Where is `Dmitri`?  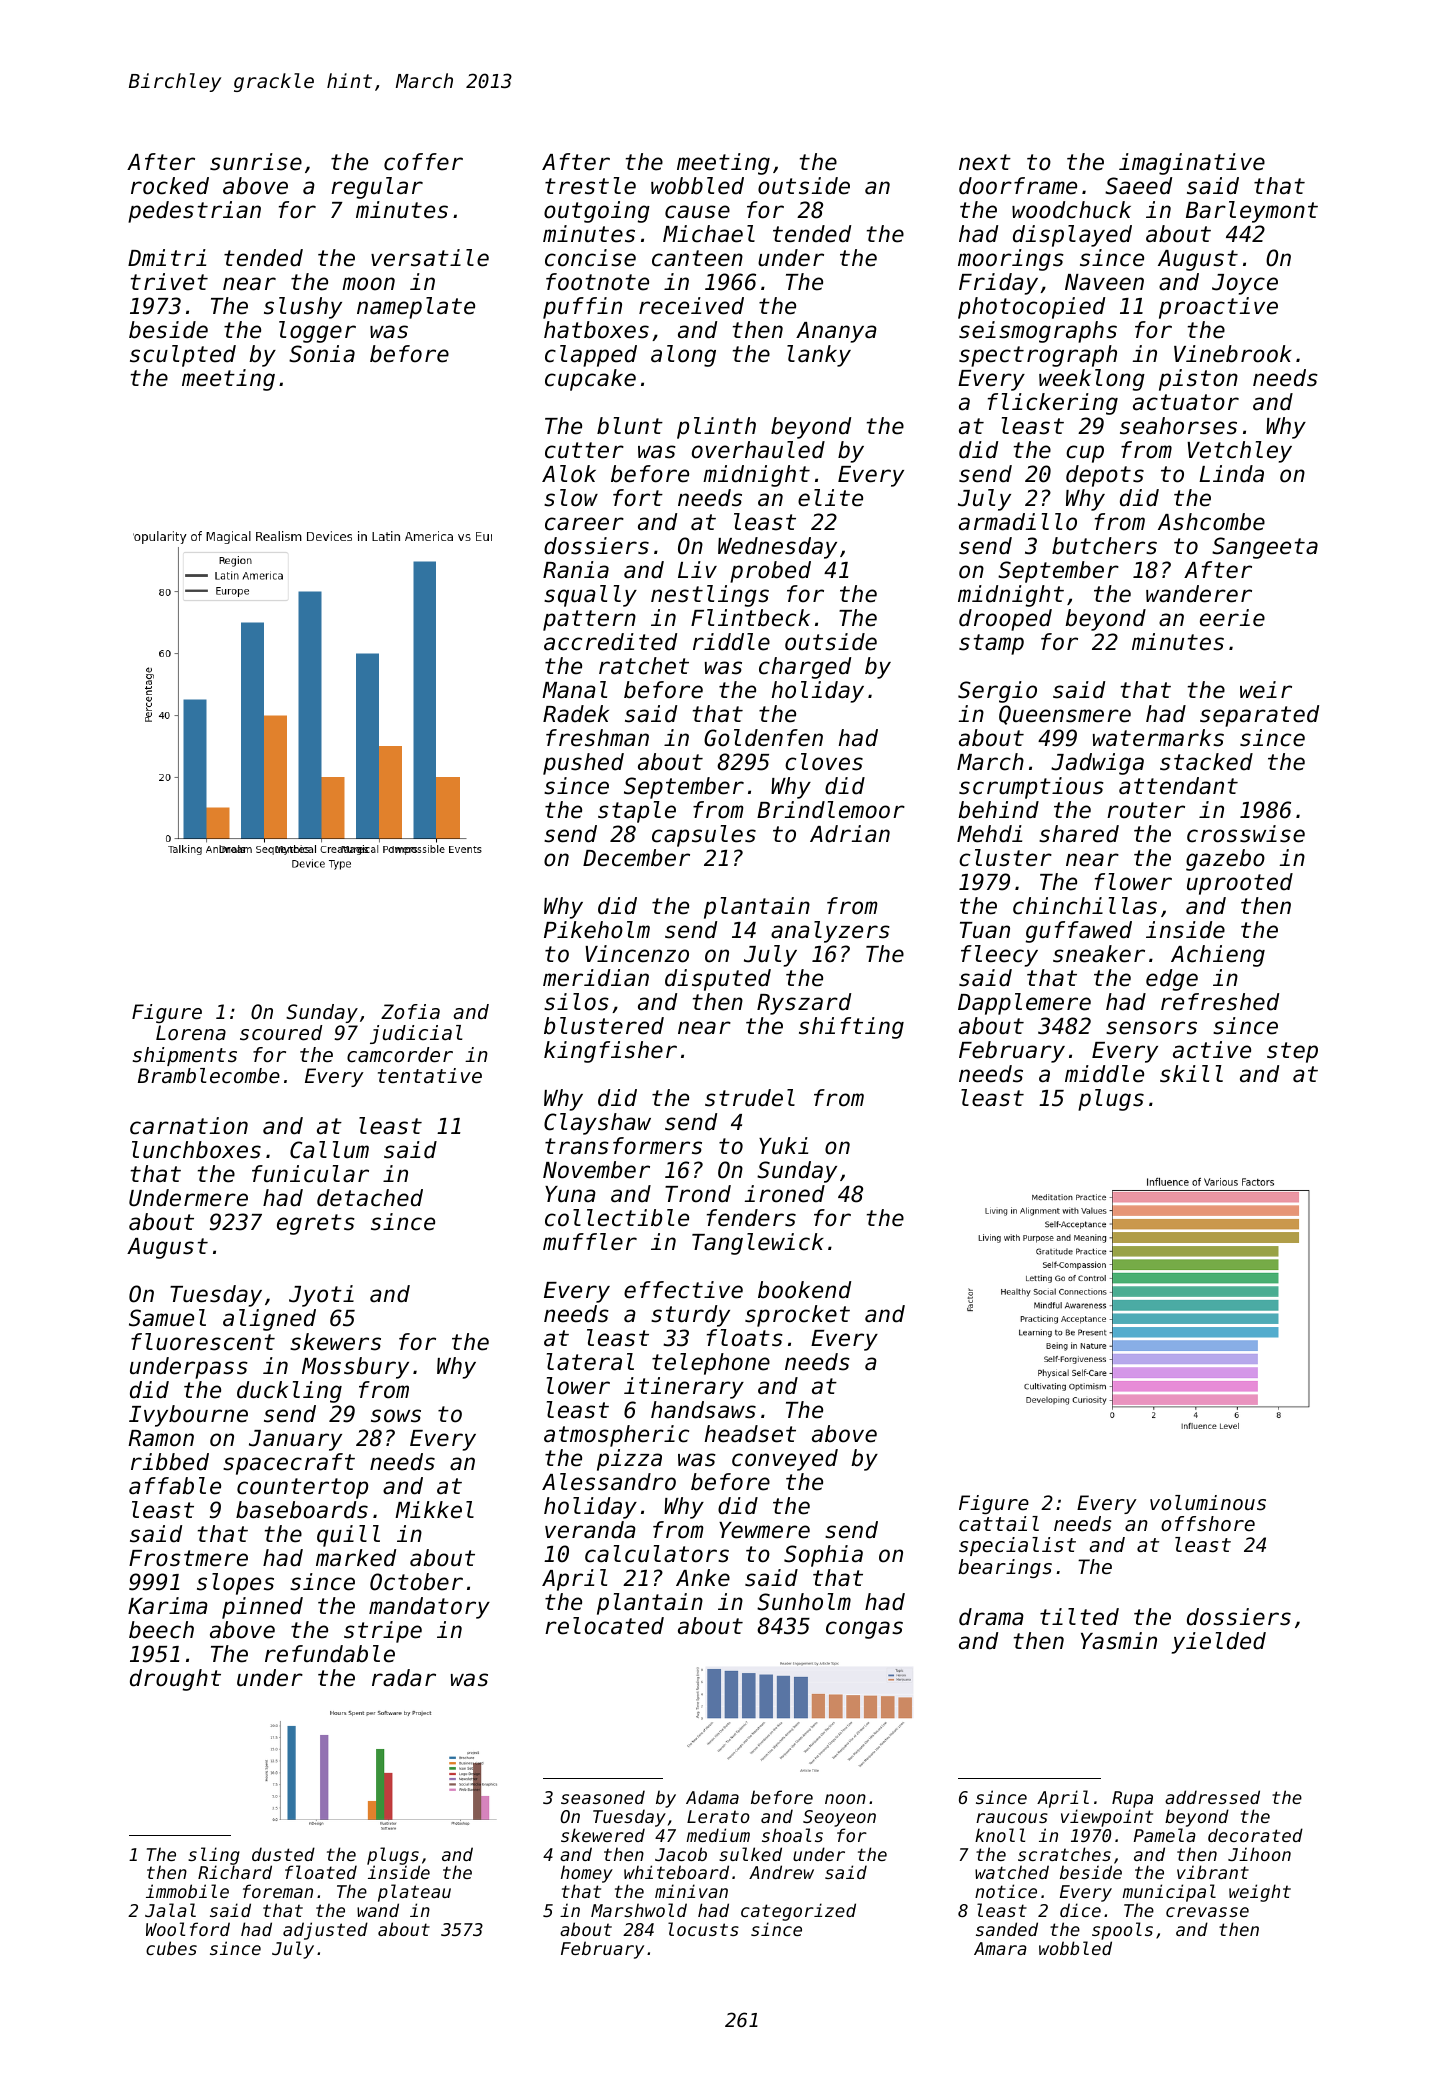
Dmitri is located at coordinates (167, 257).
